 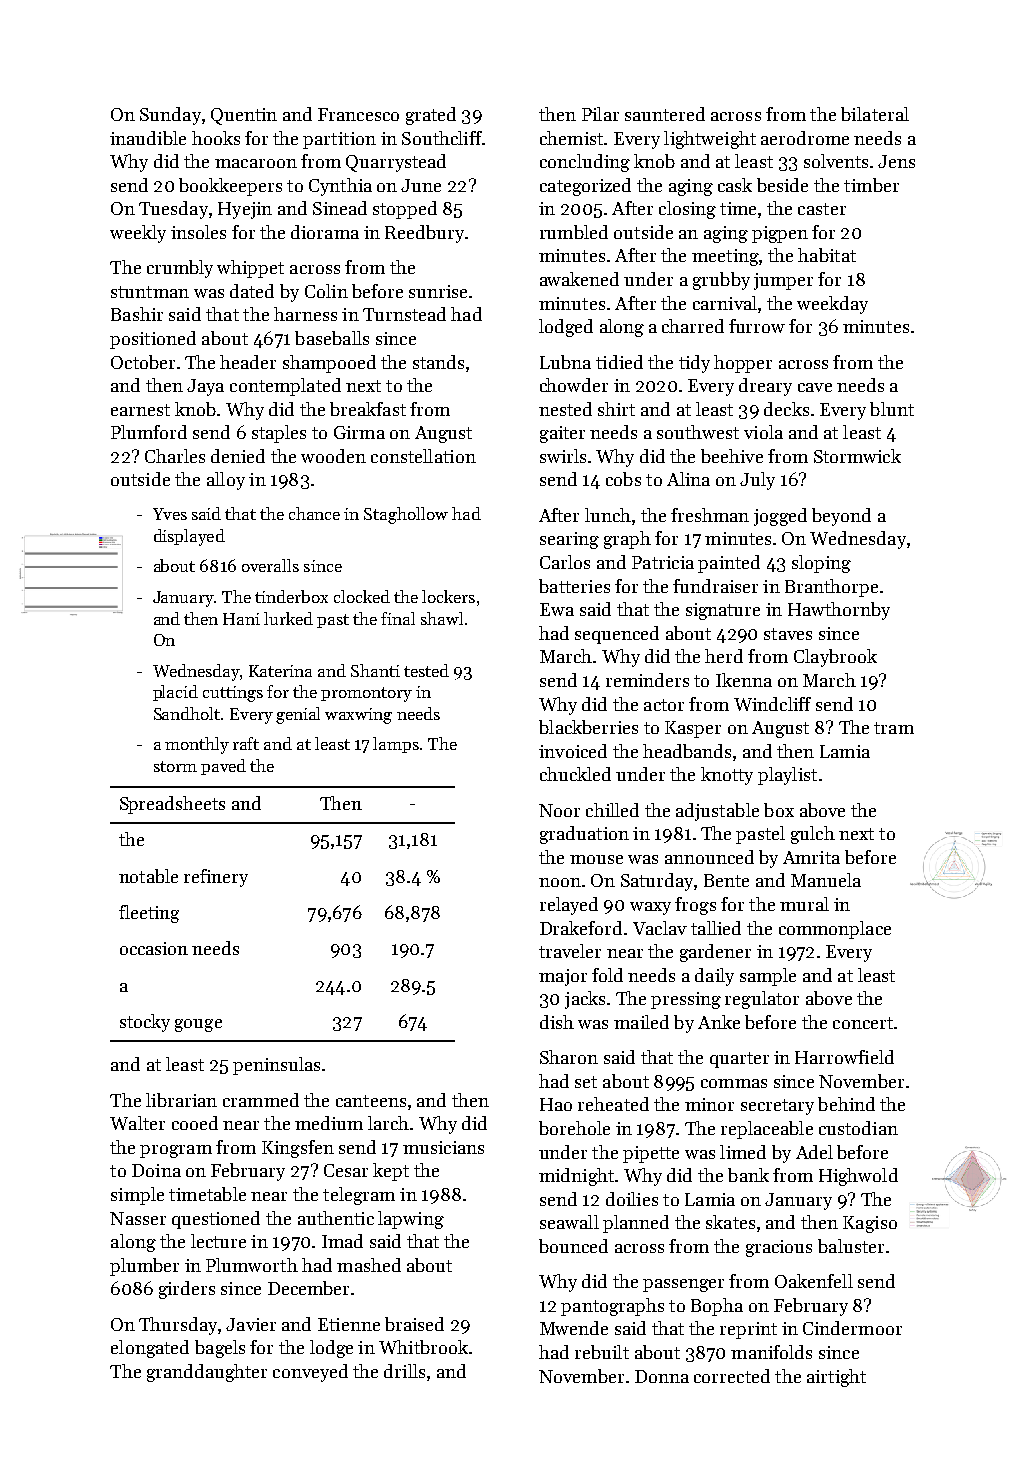 I want to click on Jens, so click(x=896, y=161).
